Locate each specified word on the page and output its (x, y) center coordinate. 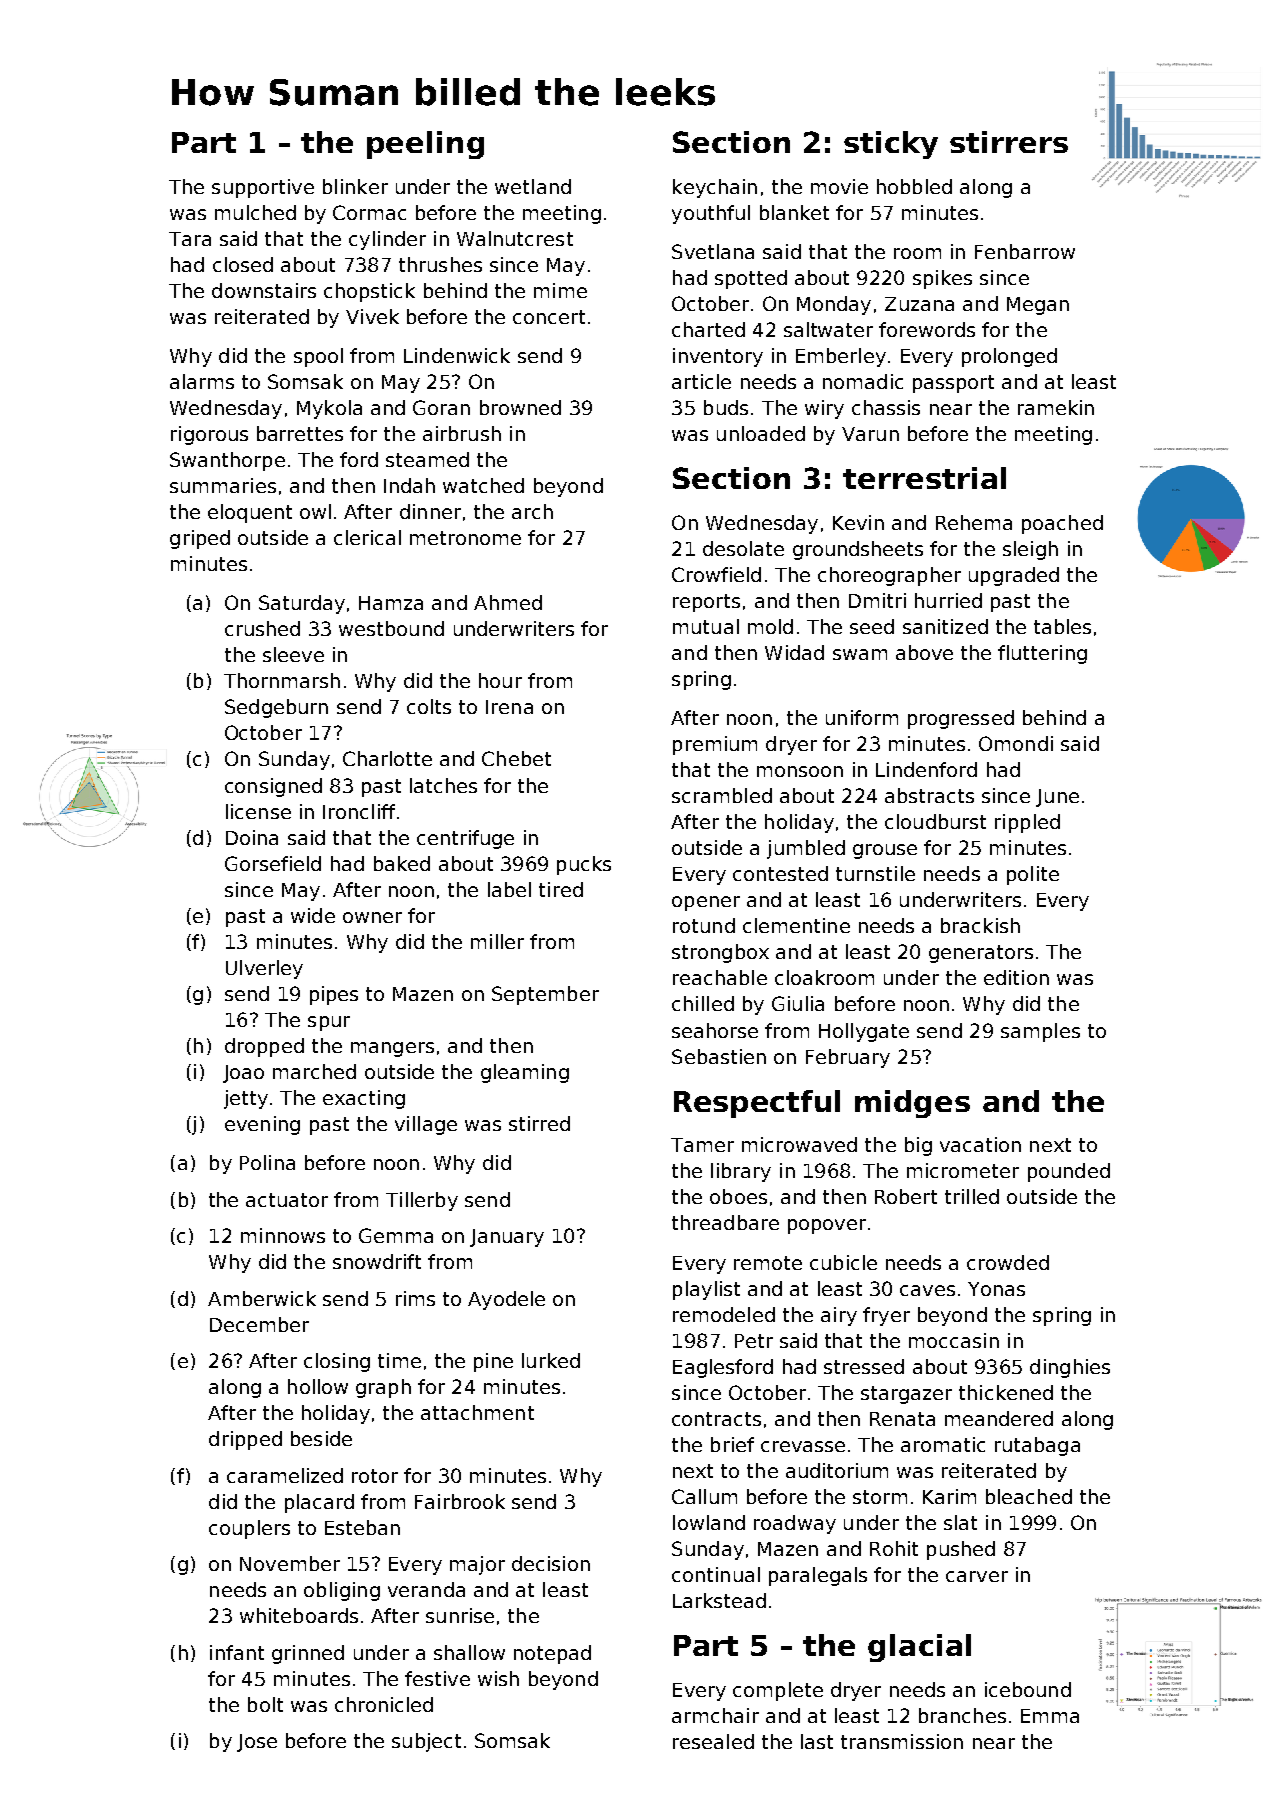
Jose (257, 1743)
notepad (552, 1654)
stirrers (1009, 142)
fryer (886, 1316)
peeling (425, 145)
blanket (794, 212)
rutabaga (1037, 1446)
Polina (267, 1162)
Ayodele (506, 1300)
